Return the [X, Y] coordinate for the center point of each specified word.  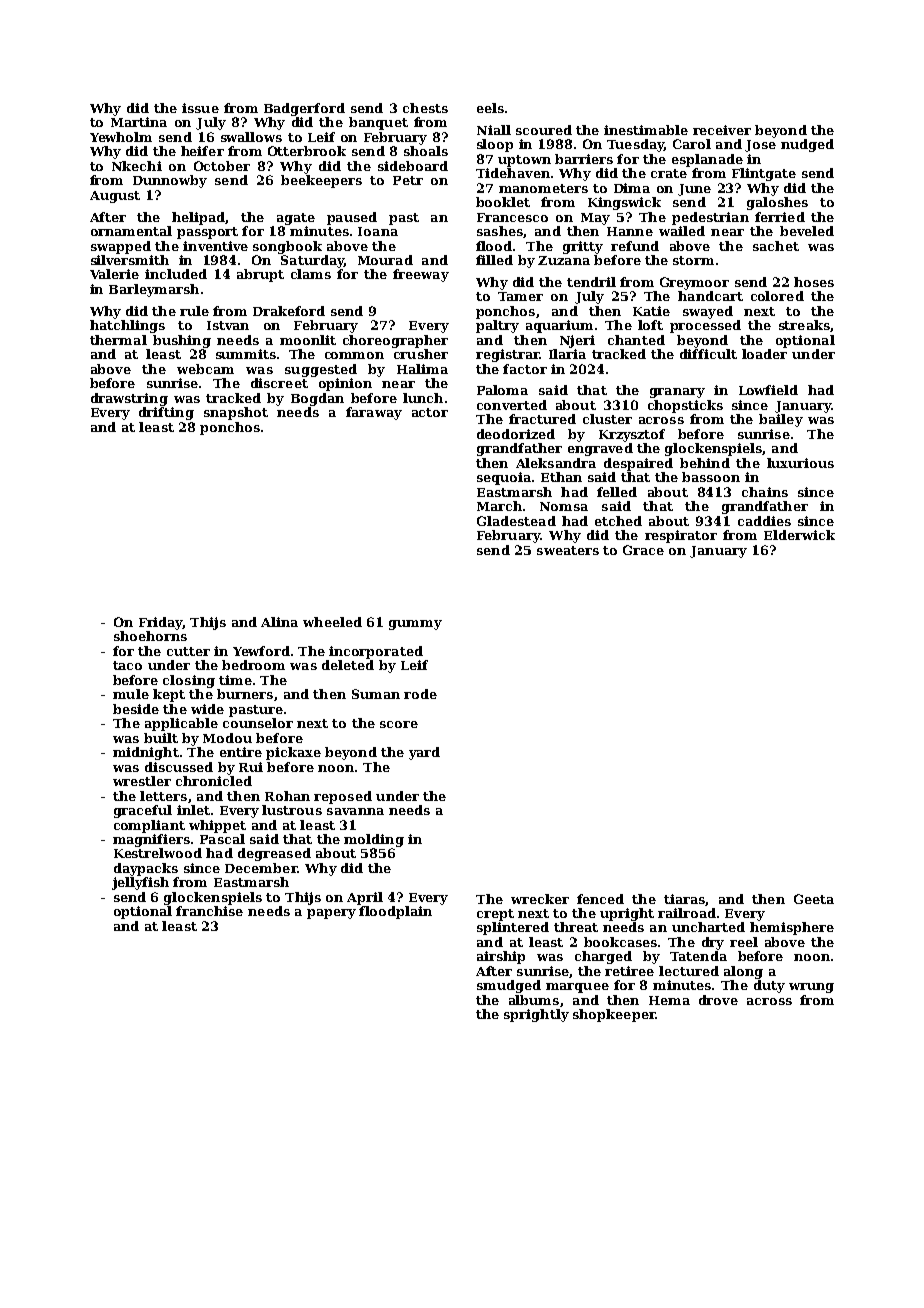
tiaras [684, 899]
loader [764, 354]
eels [490, 108]
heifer [202, 151]
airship [501, 957]
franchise [209, 911]
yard [424, 753]
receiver [722, 130]
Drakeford [289, 311]
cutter [188, 651]
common [354, 355]
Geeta [814, 899]
